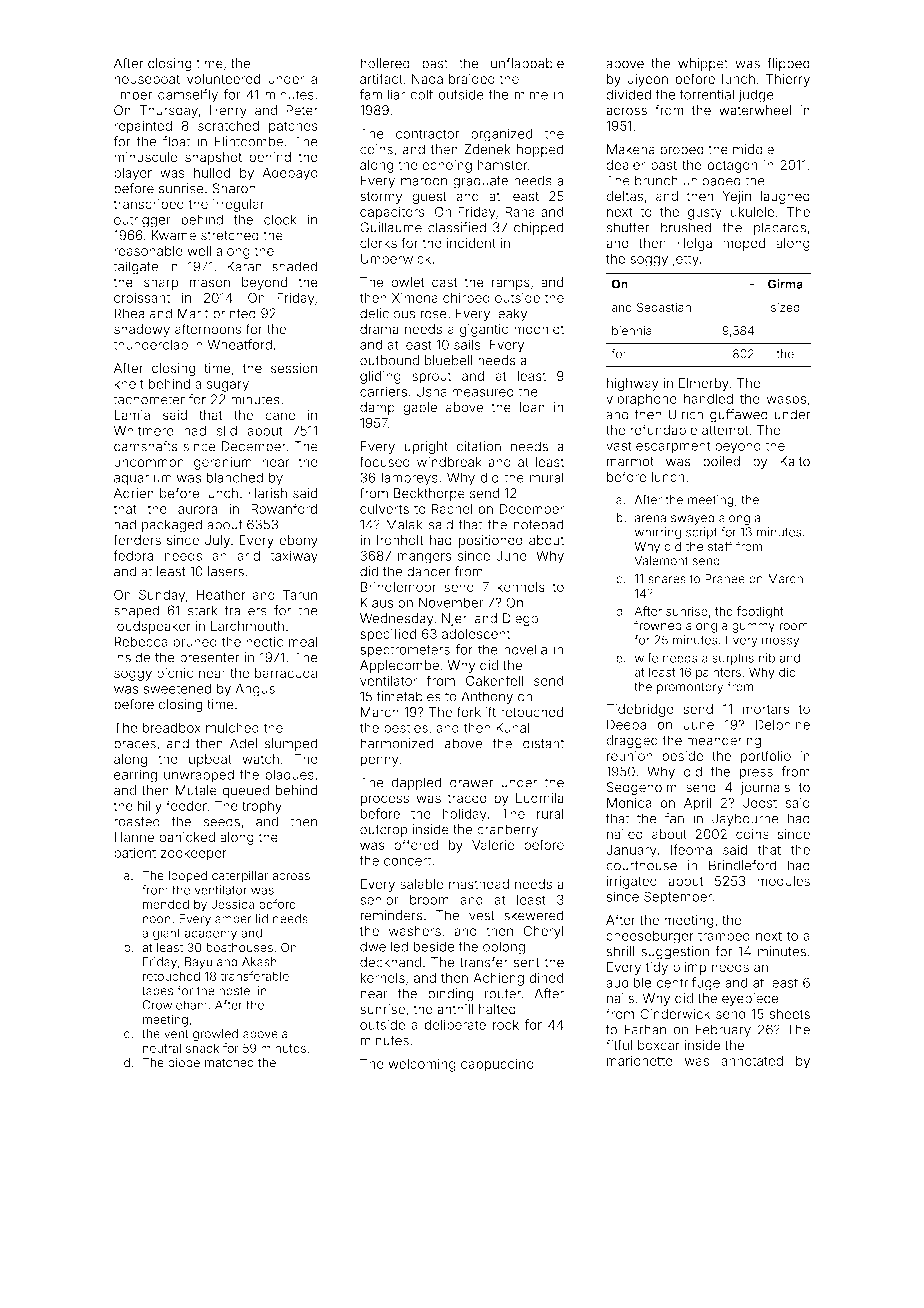  I want to click on diode, so click(184, 1062).
